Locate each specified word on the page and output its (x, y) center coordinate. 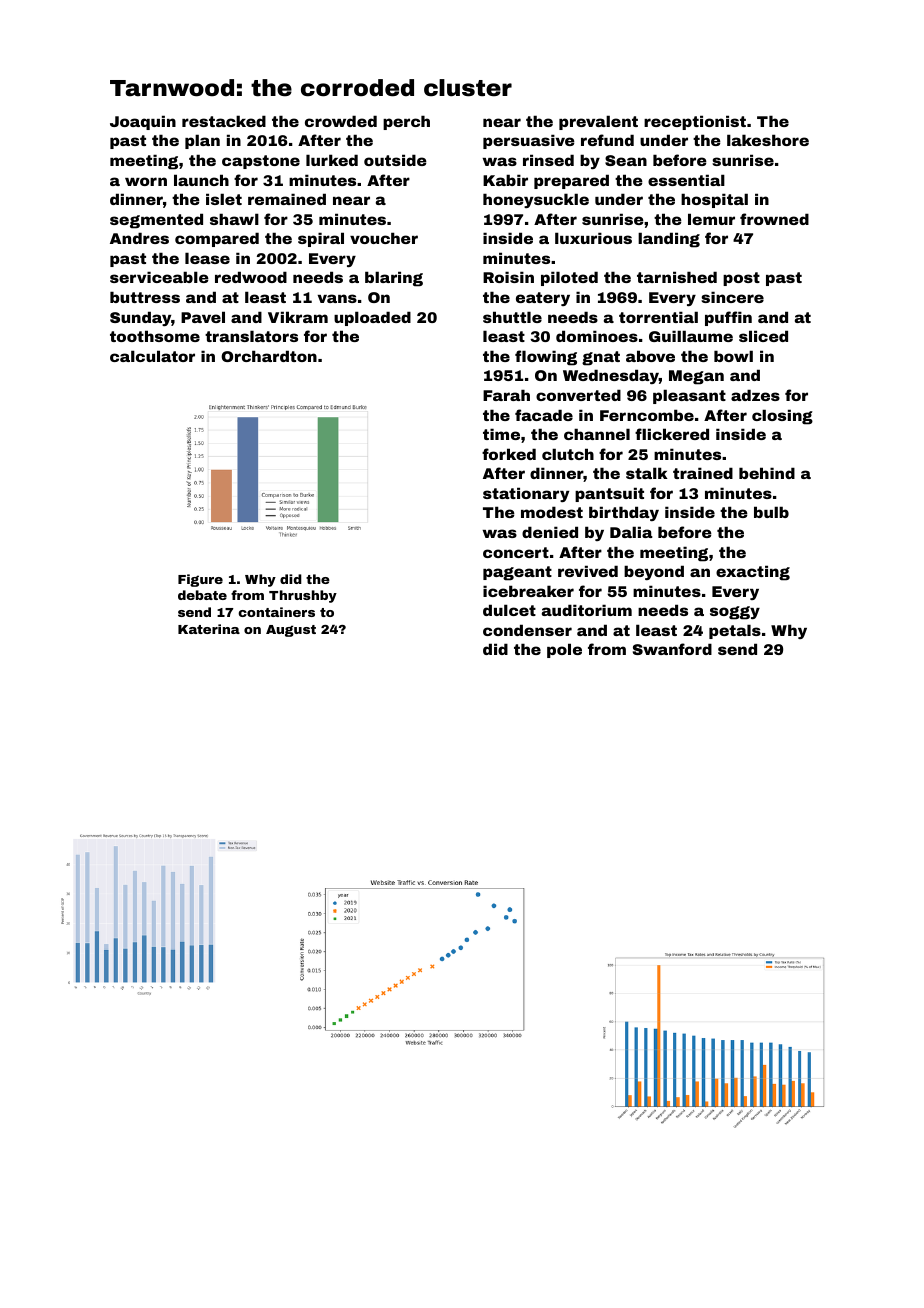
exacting (753, 573)
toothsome (155, 336)
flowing (546, 358)
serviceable (159, 277)
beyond (654, 572)
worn (146, 181)
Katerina (209, 629)
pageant (517, 573)
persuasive (529, 141)
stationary (526, 494)
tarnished (677, 277)
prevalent (598, 122)
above (650, 356)
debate (202, 595)
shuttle (512, 317)
